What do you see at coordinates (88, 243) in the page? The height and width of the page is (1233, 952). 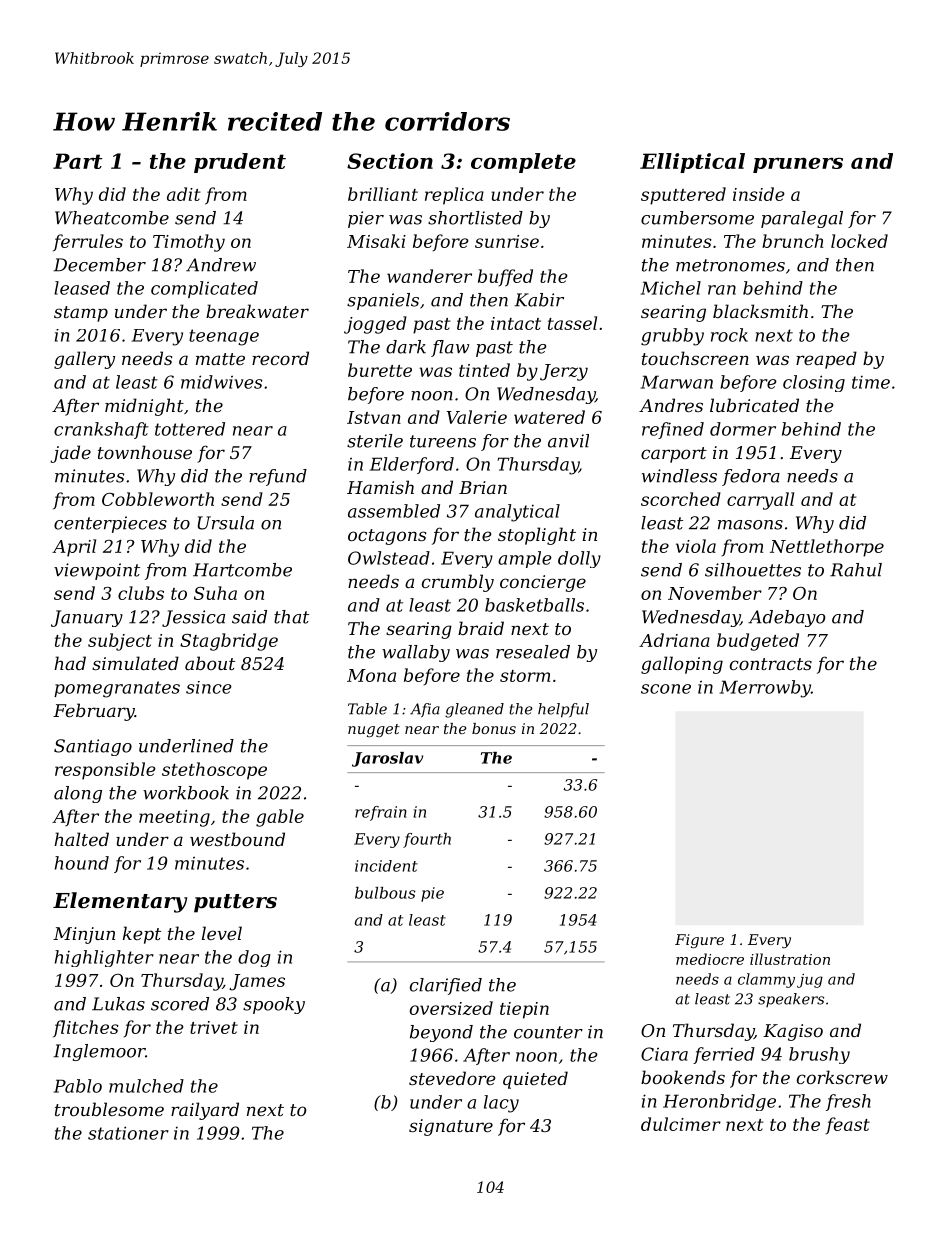 I see `ferrules` at bounding box center [88, 243].
